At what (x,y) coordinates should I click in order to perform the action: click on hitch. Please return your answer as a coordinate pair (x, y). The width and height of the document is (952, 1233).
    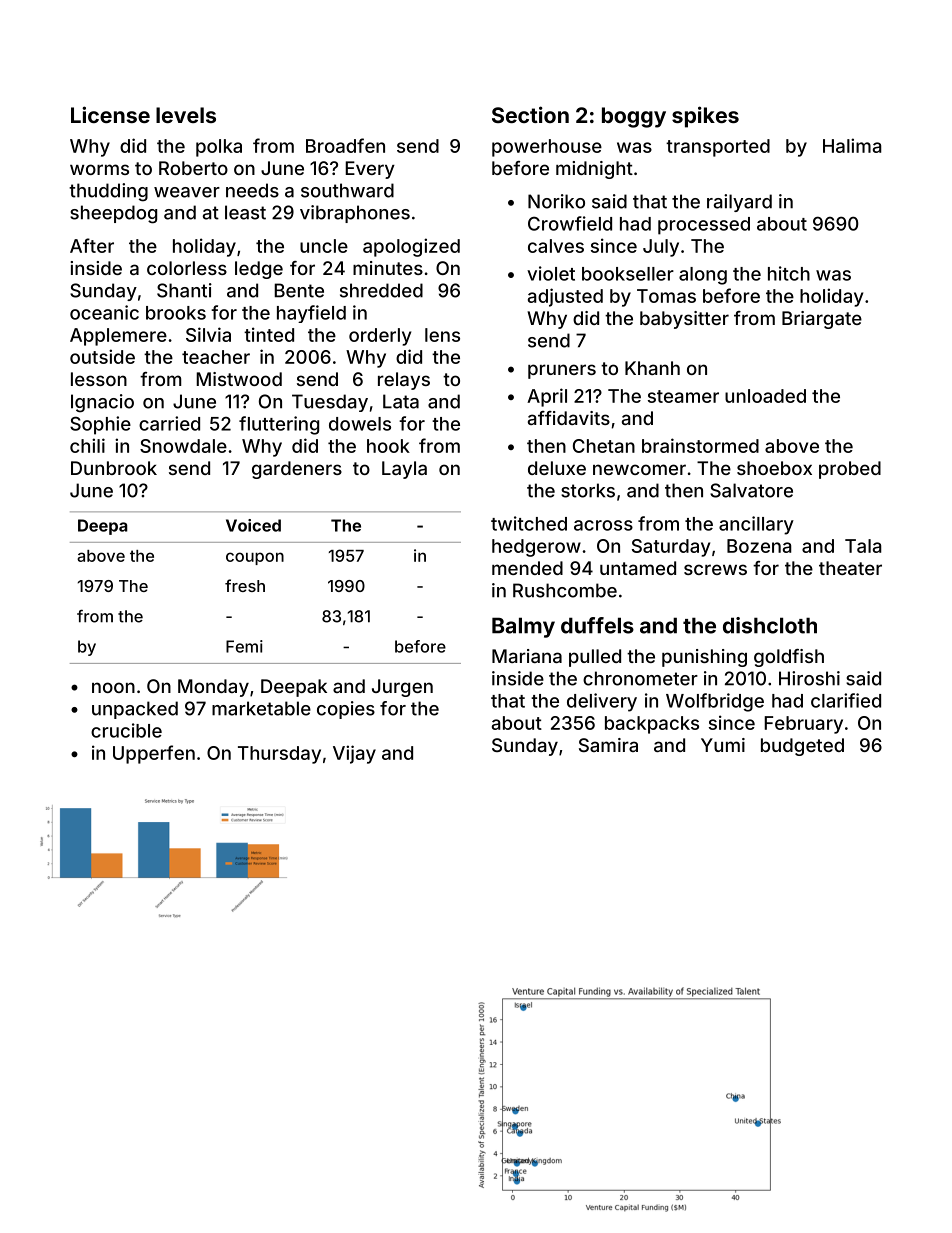
    Looking at the image, I should click on (789, 273).
